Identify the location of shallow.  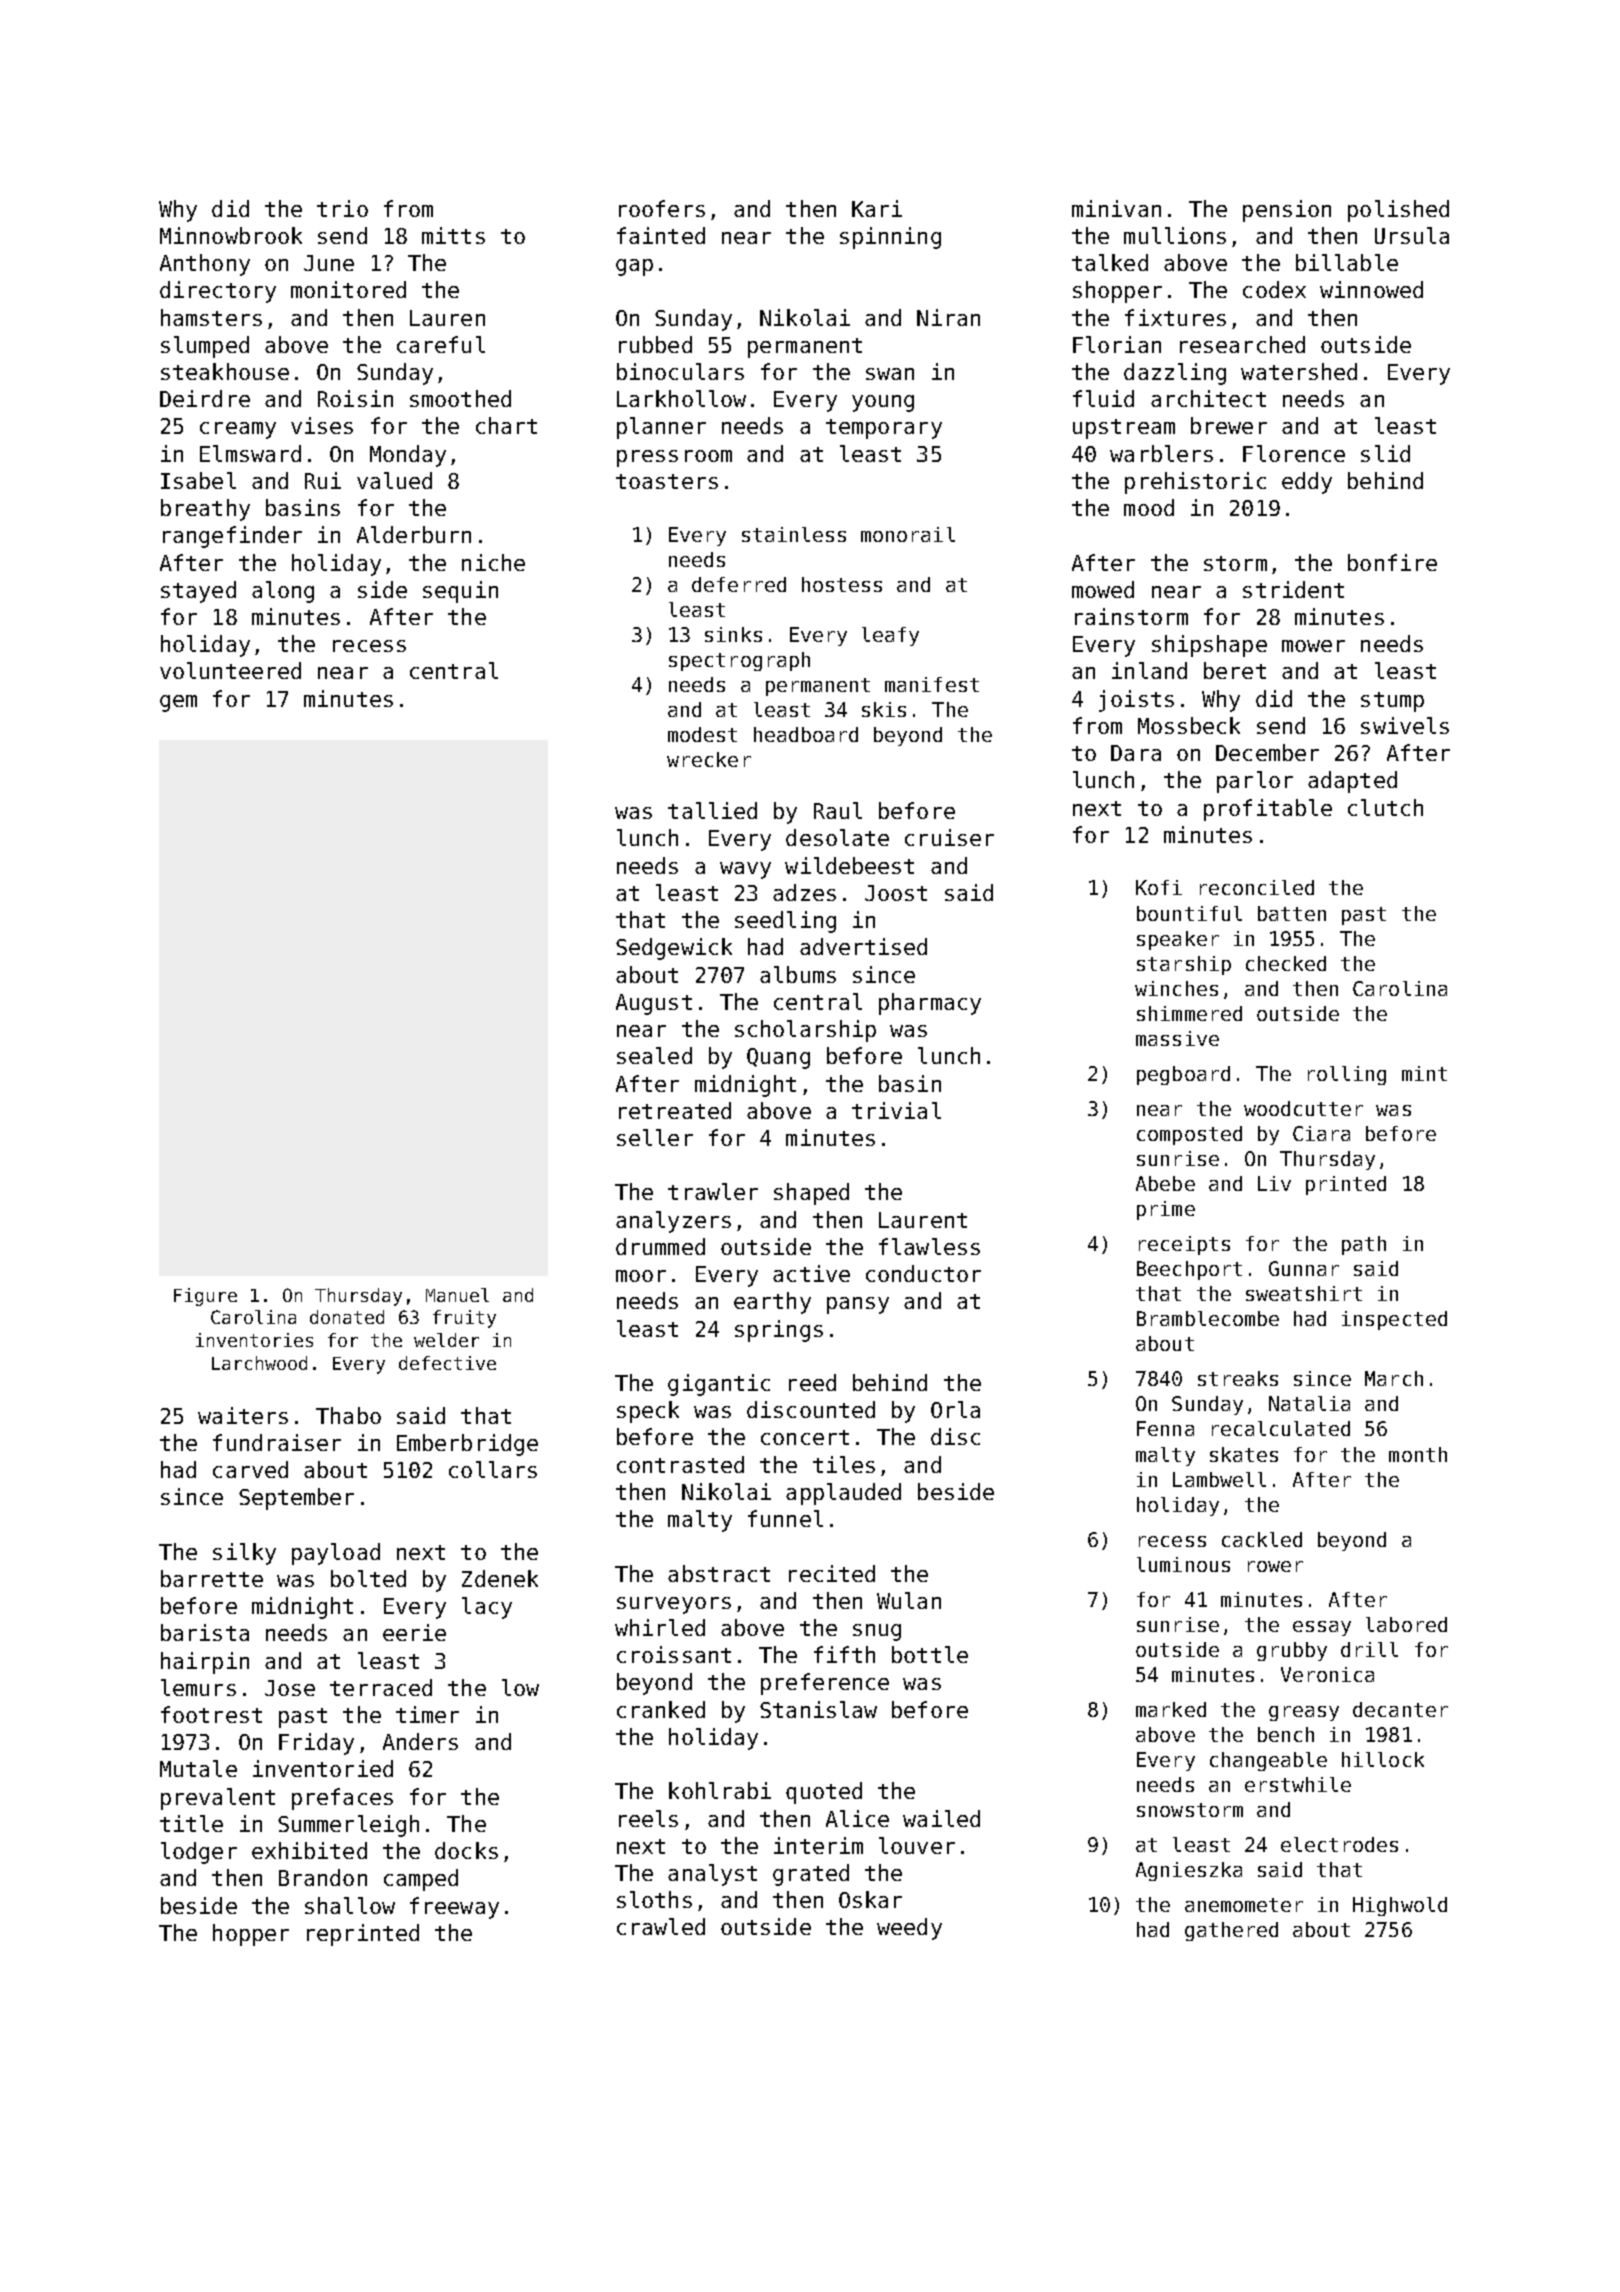
(350, 1905).
